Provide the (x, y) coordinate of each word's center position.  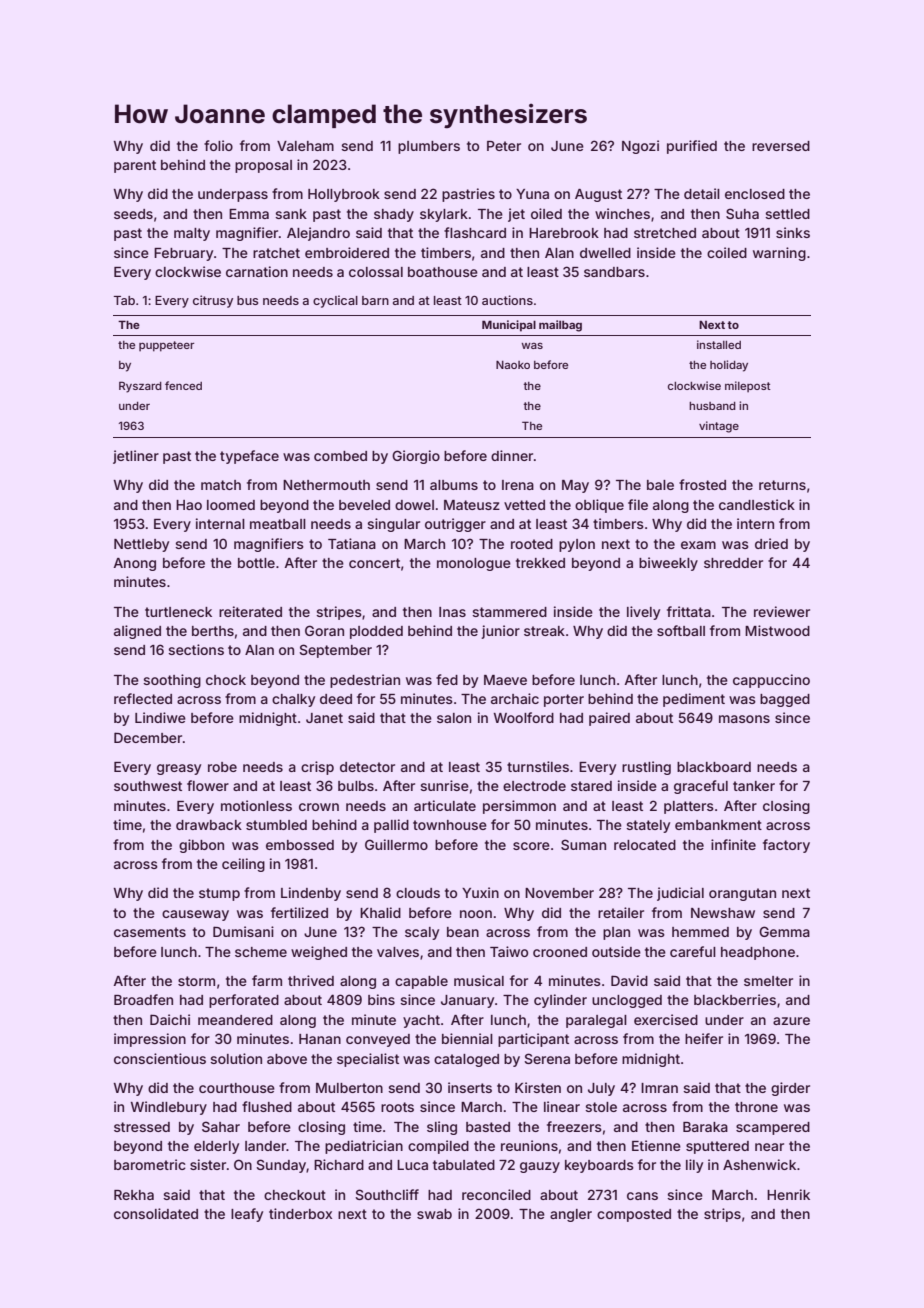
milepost (748, 386)
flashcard (475, 232)
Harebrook (564, 233)
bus (247, 300)
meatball (278, 524)
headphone (758, 953)
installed (719, 344)
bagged (785, 700)
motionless (256, 805)
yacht (421, 1021)
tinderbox (300, 1213)
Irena (518, 485)
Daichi (170, 1019)
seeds (133, 214)
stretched (665, 233)
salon (454, 718)
